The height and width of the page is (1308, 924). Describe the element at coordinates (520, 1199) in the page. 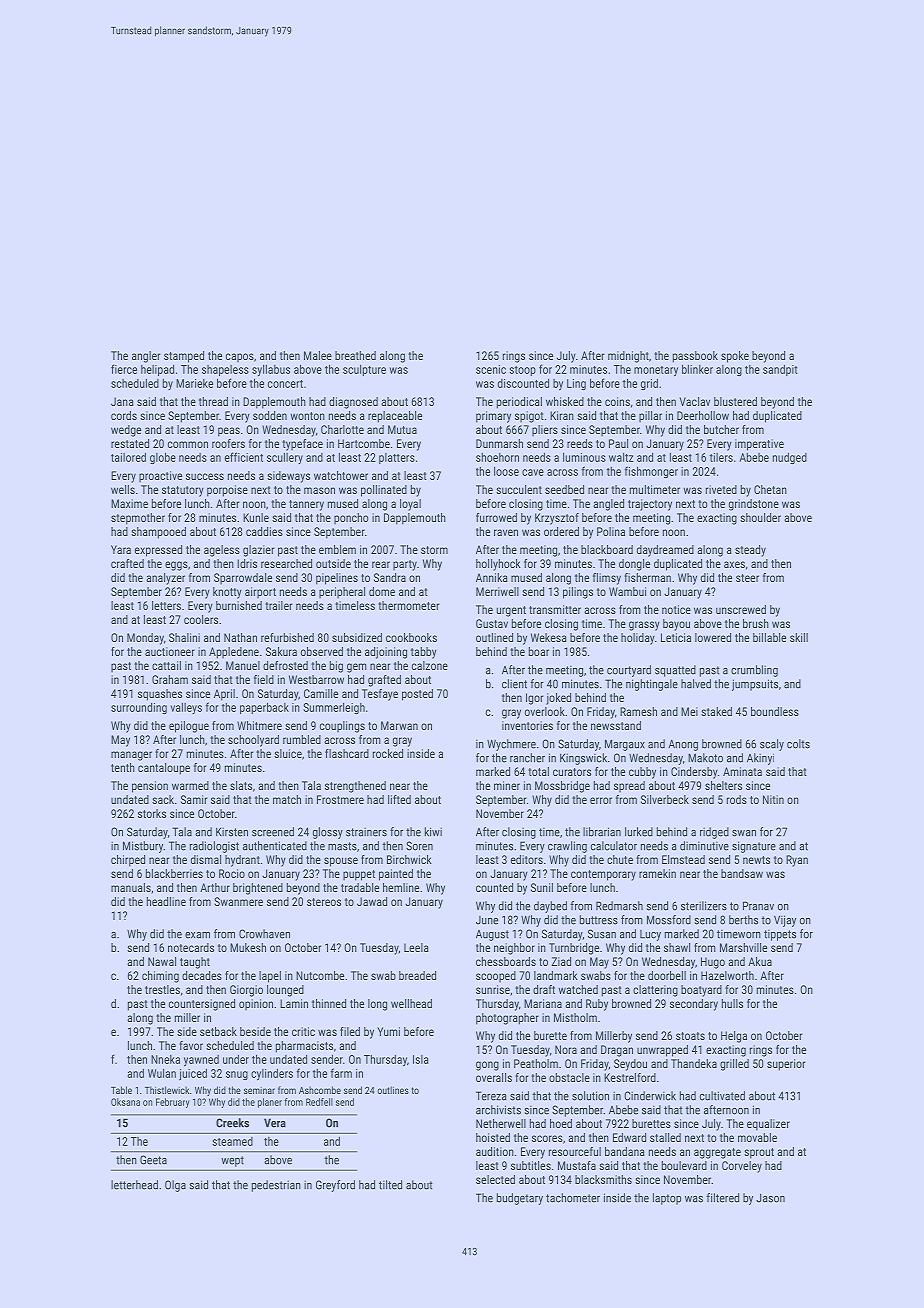

I see `budgetary` at that location.
